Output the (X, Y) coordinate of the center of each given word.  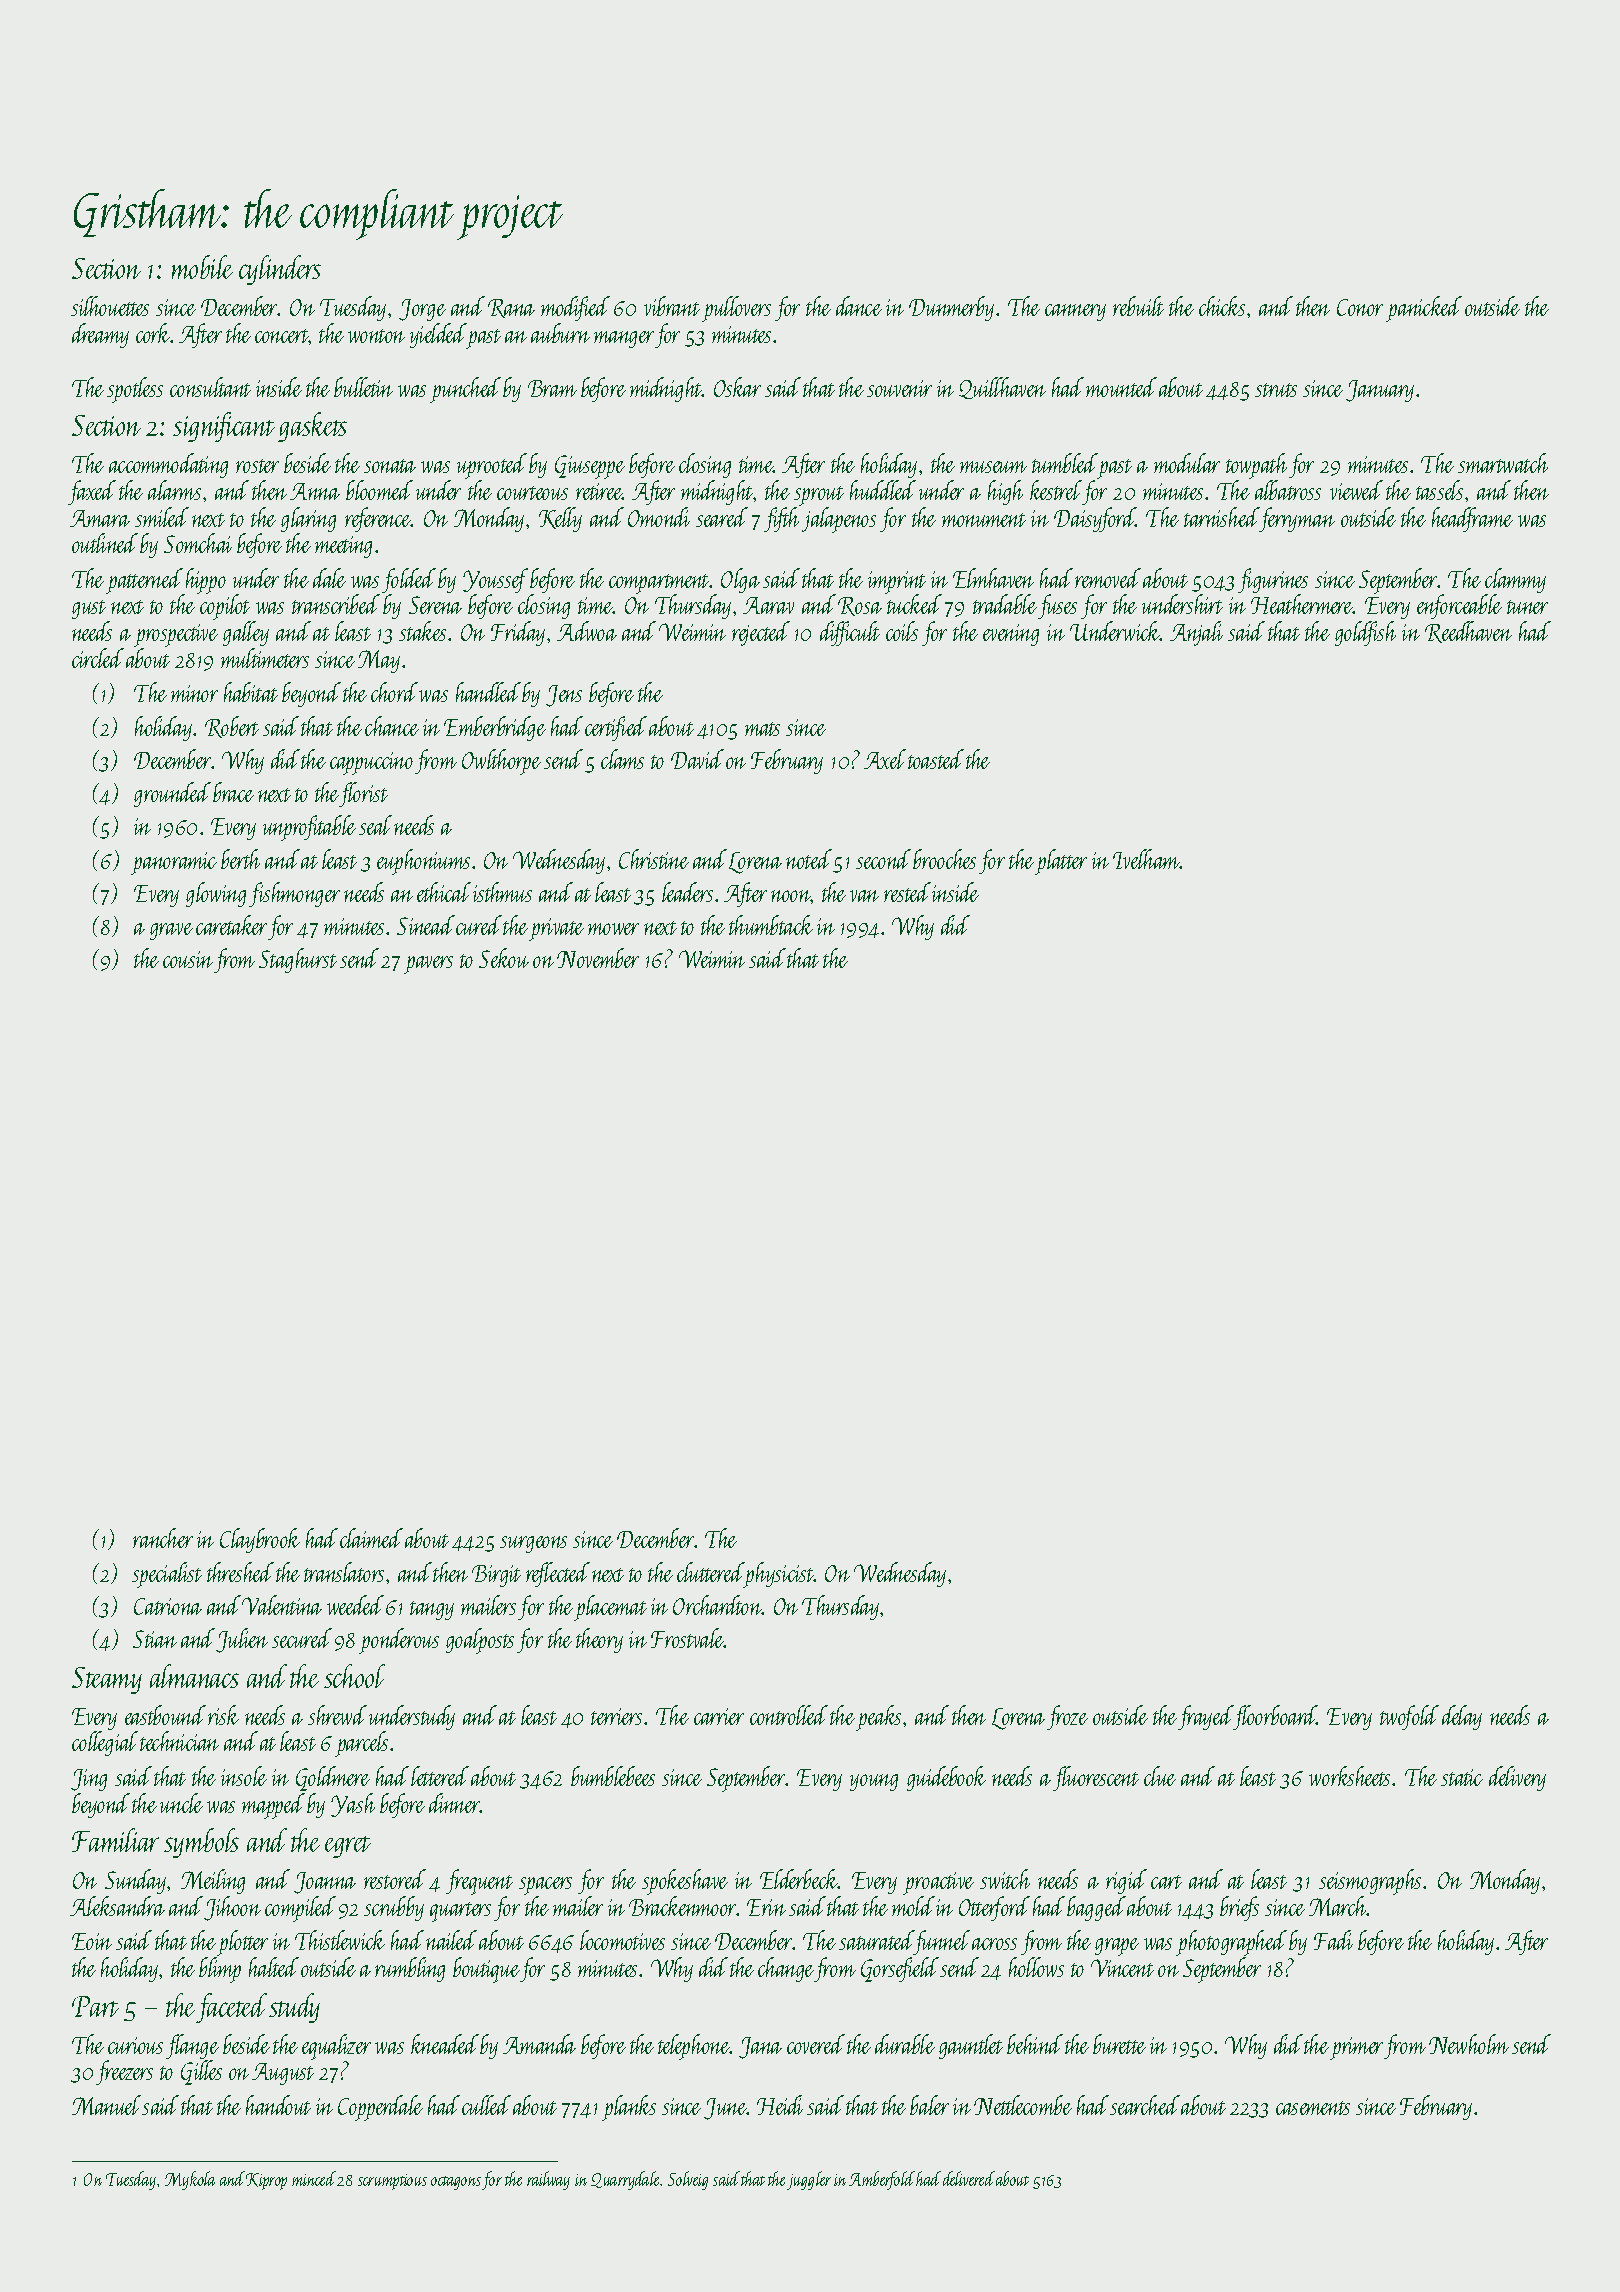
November (598, 958)
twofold (1409, 1717)
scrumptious (392, 2182)
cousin (188, 959)
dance (859, 306)
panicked (1424, 309)
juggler (809, 2180)
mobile (202, 267)
